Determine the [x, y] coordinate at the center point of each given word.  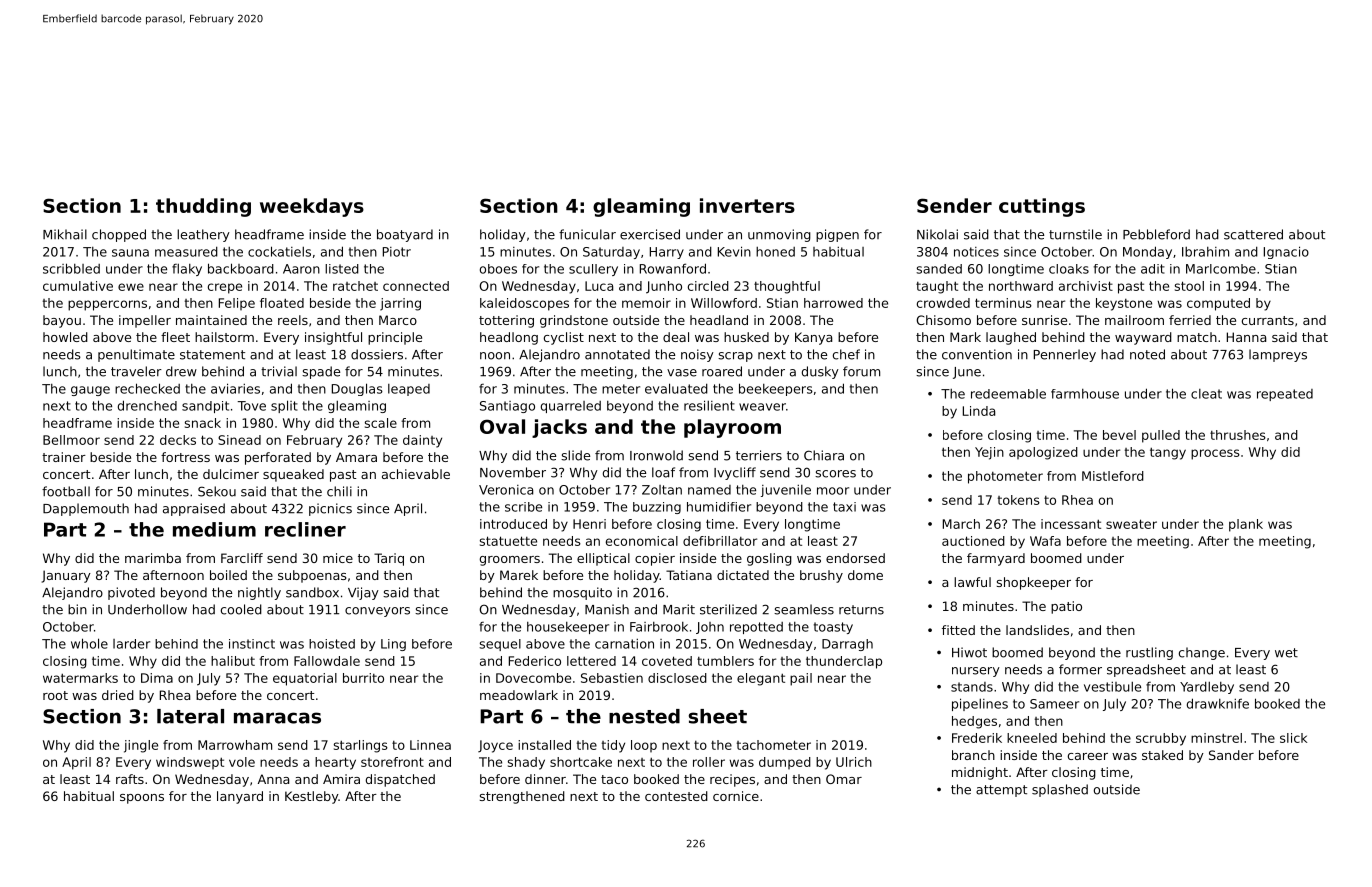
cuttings [1042, 207]
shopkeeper [1034, 583]
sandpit [205, 407]
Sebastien [612, 678]
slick [1293, 738]
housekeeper [568, 628]
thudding [203, 207]
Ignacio [1286, 252]
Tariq [389, 559]
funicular [587, 234]
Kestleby [311, 797]
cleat [1206, 394]
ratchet [355, 286]
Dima [157, 678]
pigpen [837, 235]
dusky [820, 372]
